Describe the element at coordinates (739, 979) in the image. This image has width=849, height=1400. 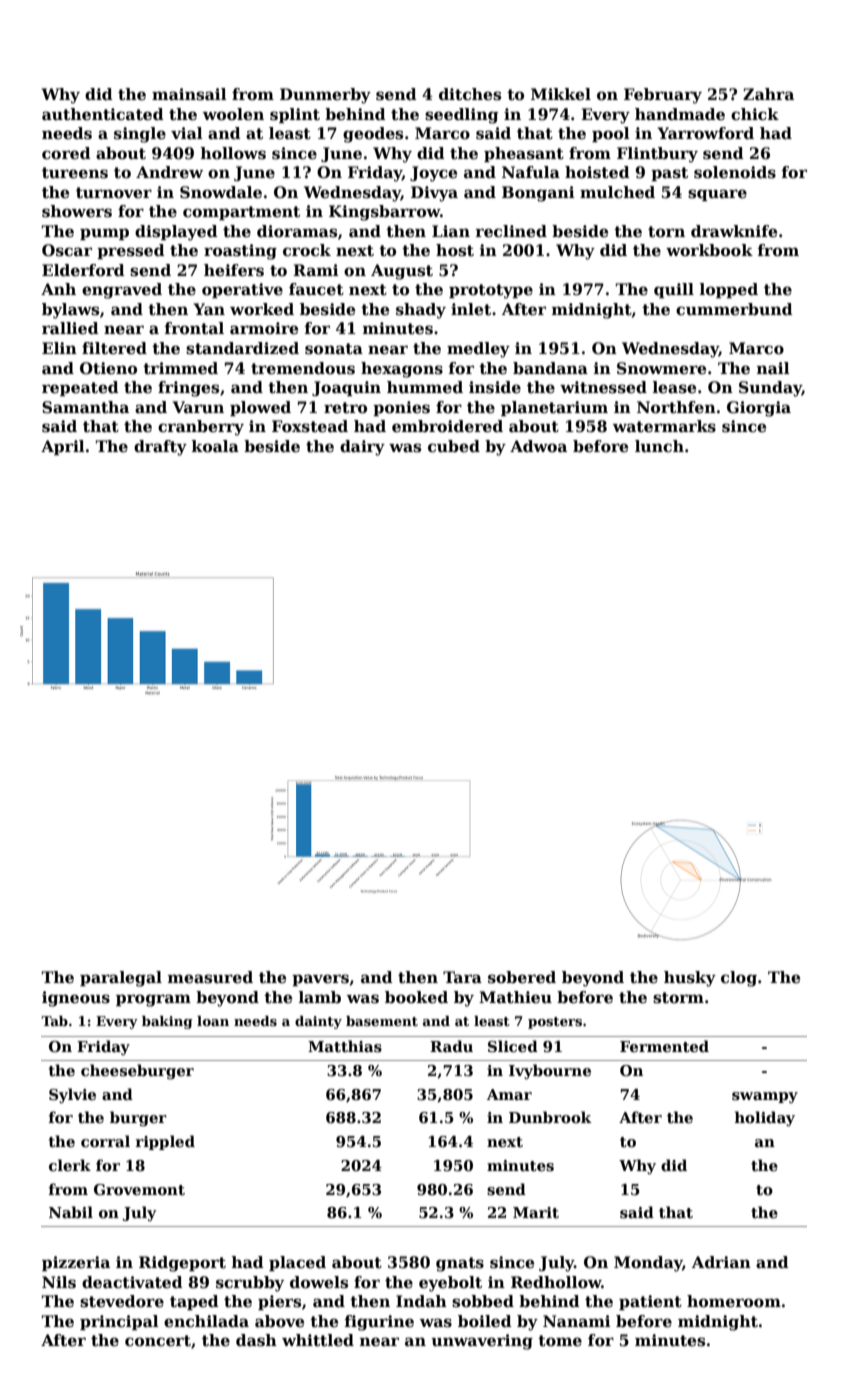
I see `clog` at that location.
